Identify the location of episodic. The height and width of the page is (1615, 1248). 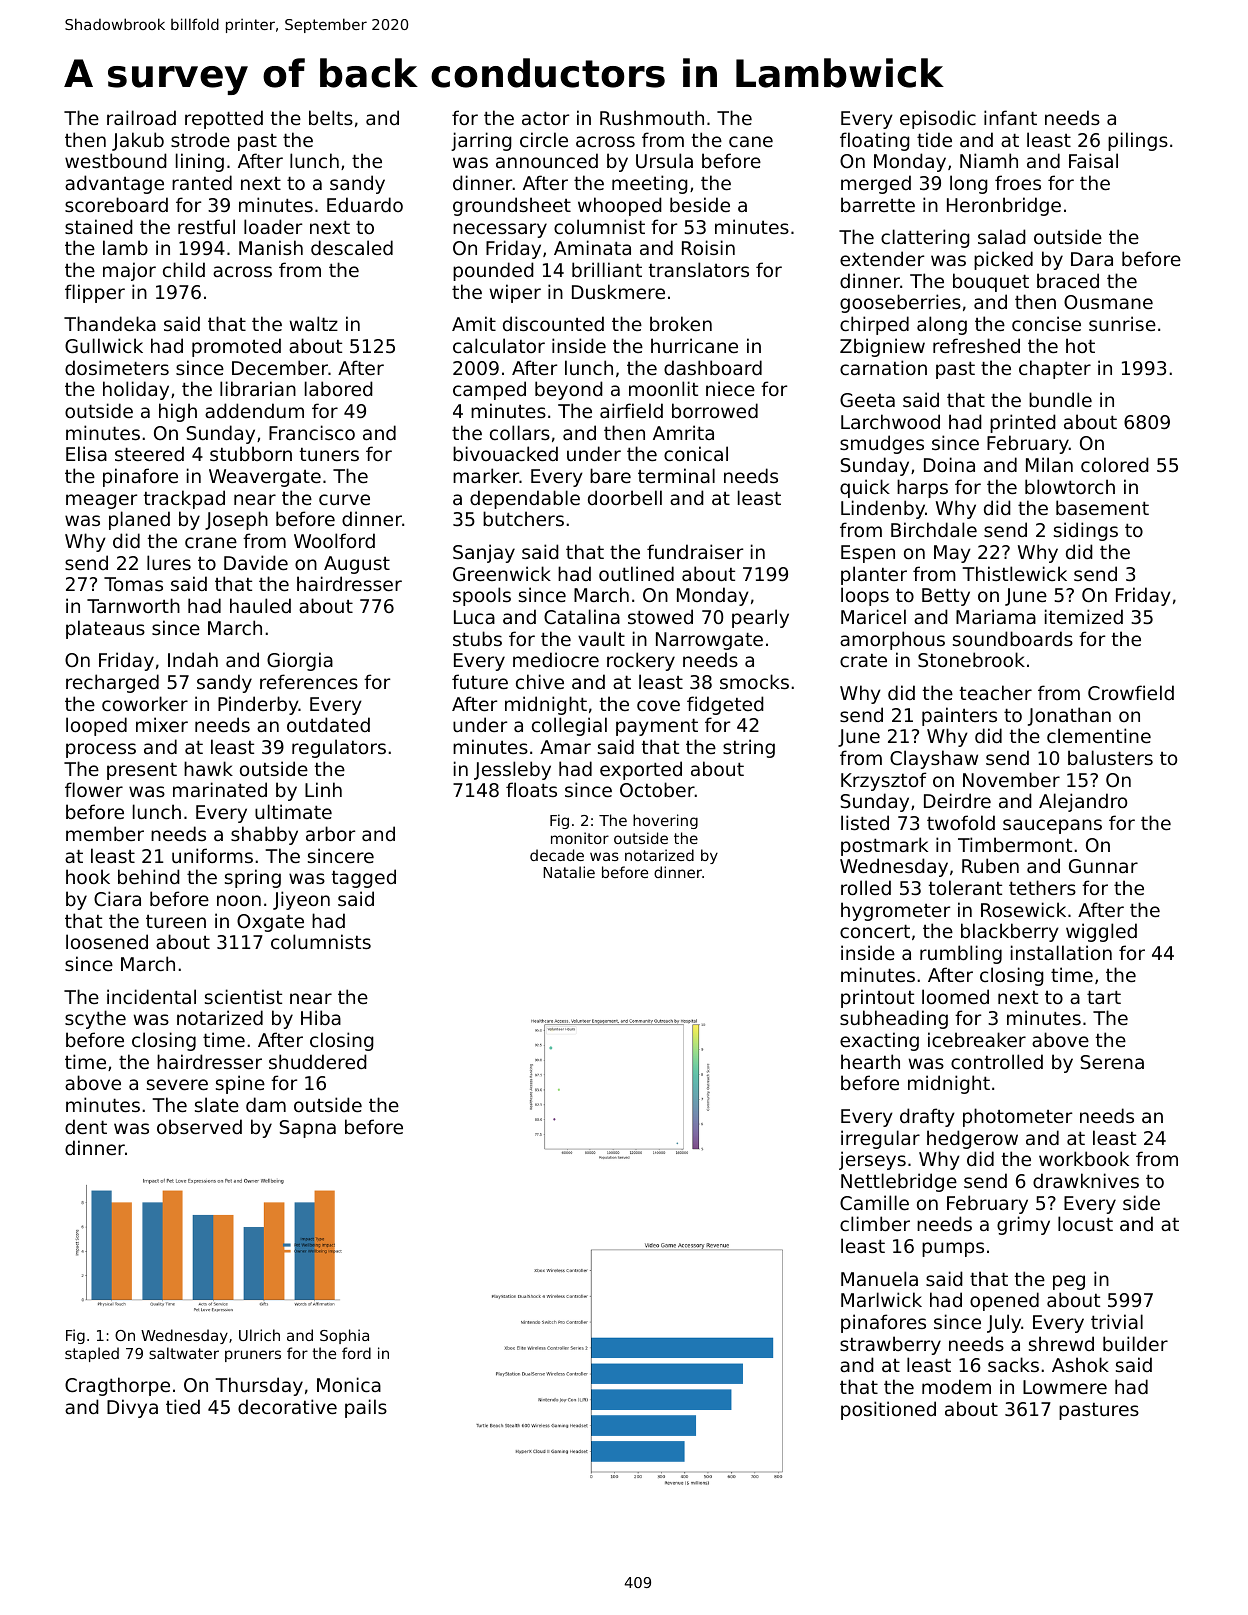
(938, 119).
